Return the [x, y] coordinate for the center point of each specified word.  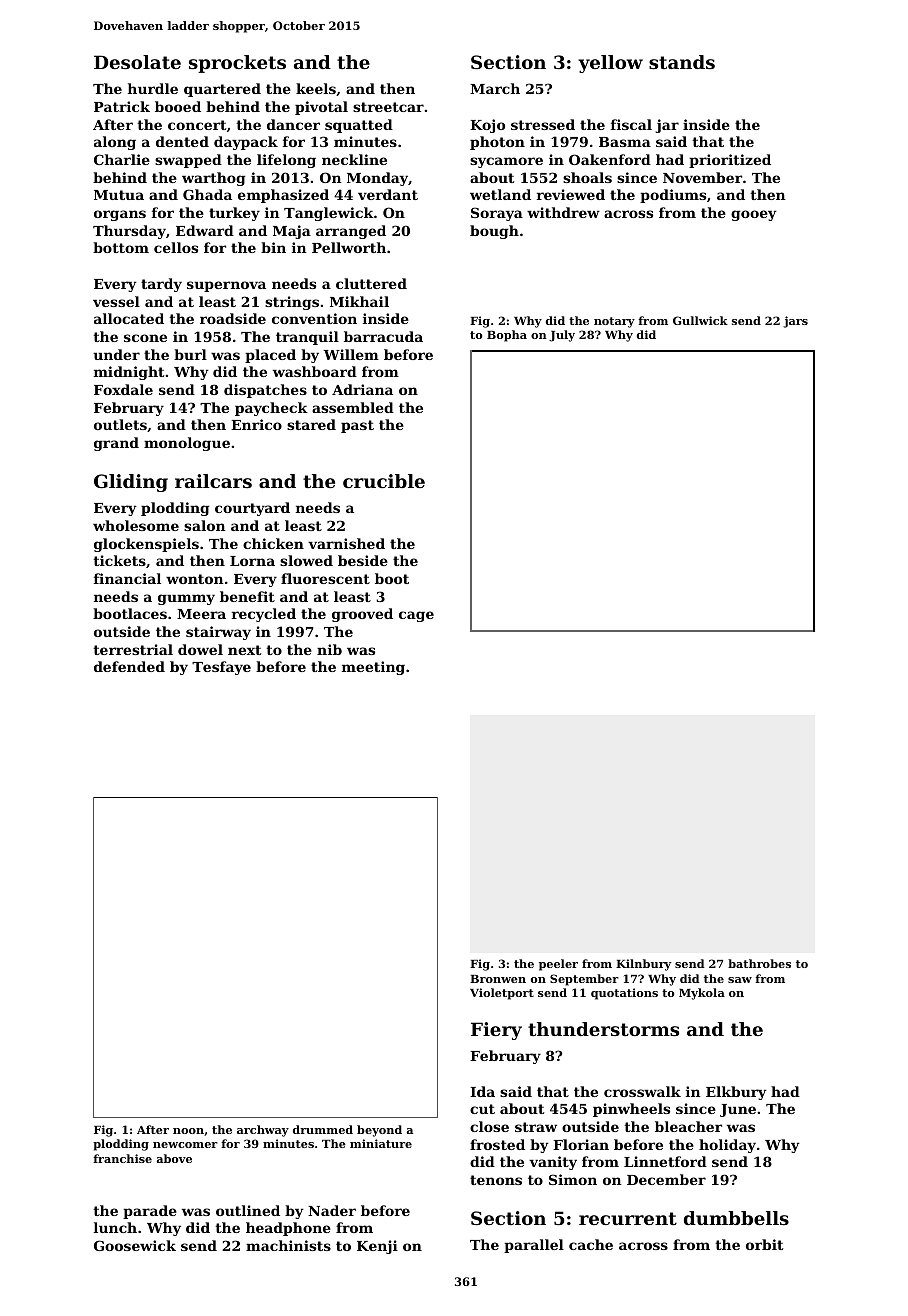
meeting [373, 668]
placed [270, 356]
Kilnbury [643, 965]
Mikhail [359, 301]
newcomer [185, 1145]
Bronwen [498, 979]
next [244, 650]
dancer [293, 124]
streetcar [388, 107]
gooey [754, 215]
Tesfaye [221, 668]
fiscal [631, 124]
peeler [558, 965]
